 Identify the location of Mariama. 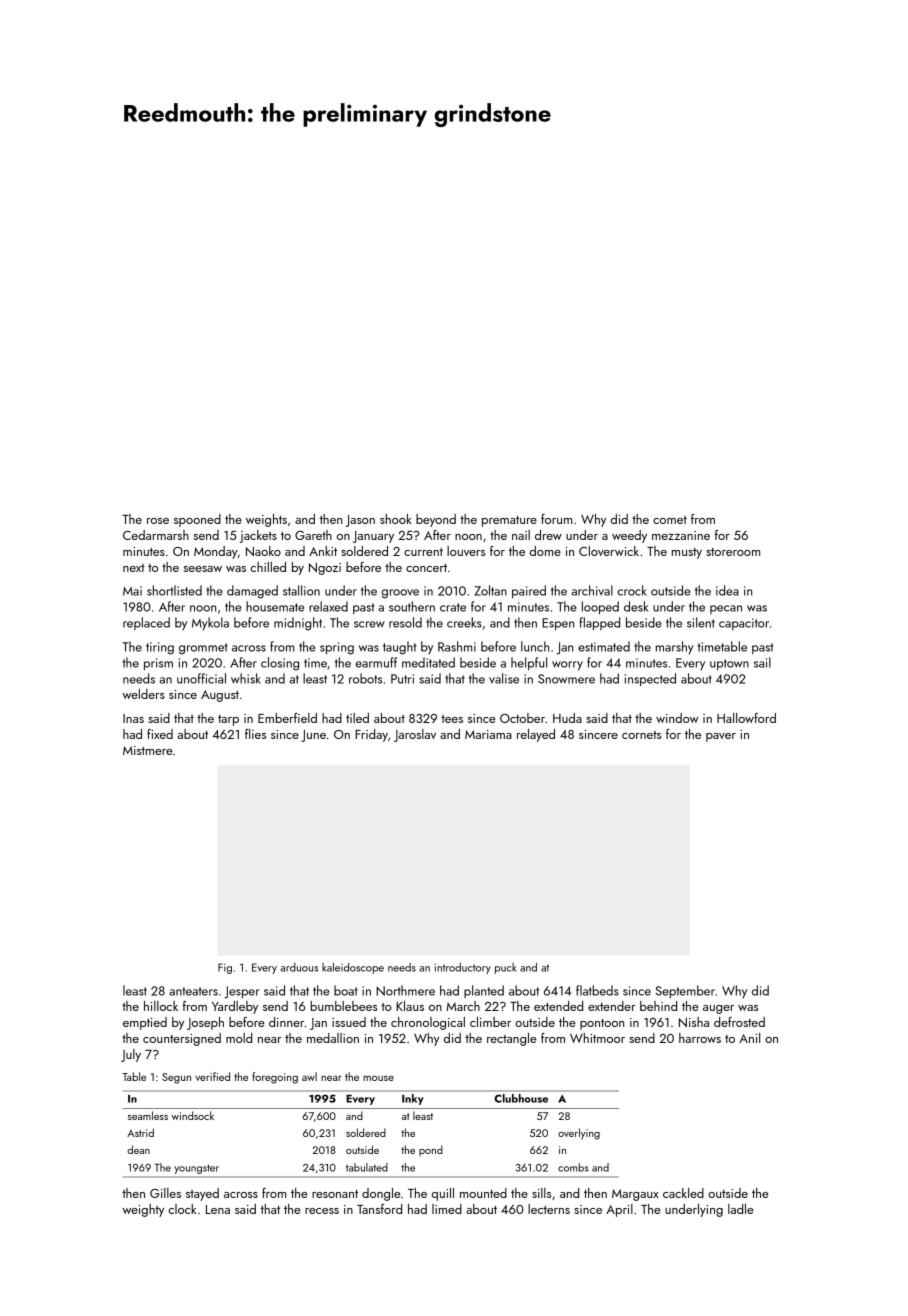
(488, 734).
